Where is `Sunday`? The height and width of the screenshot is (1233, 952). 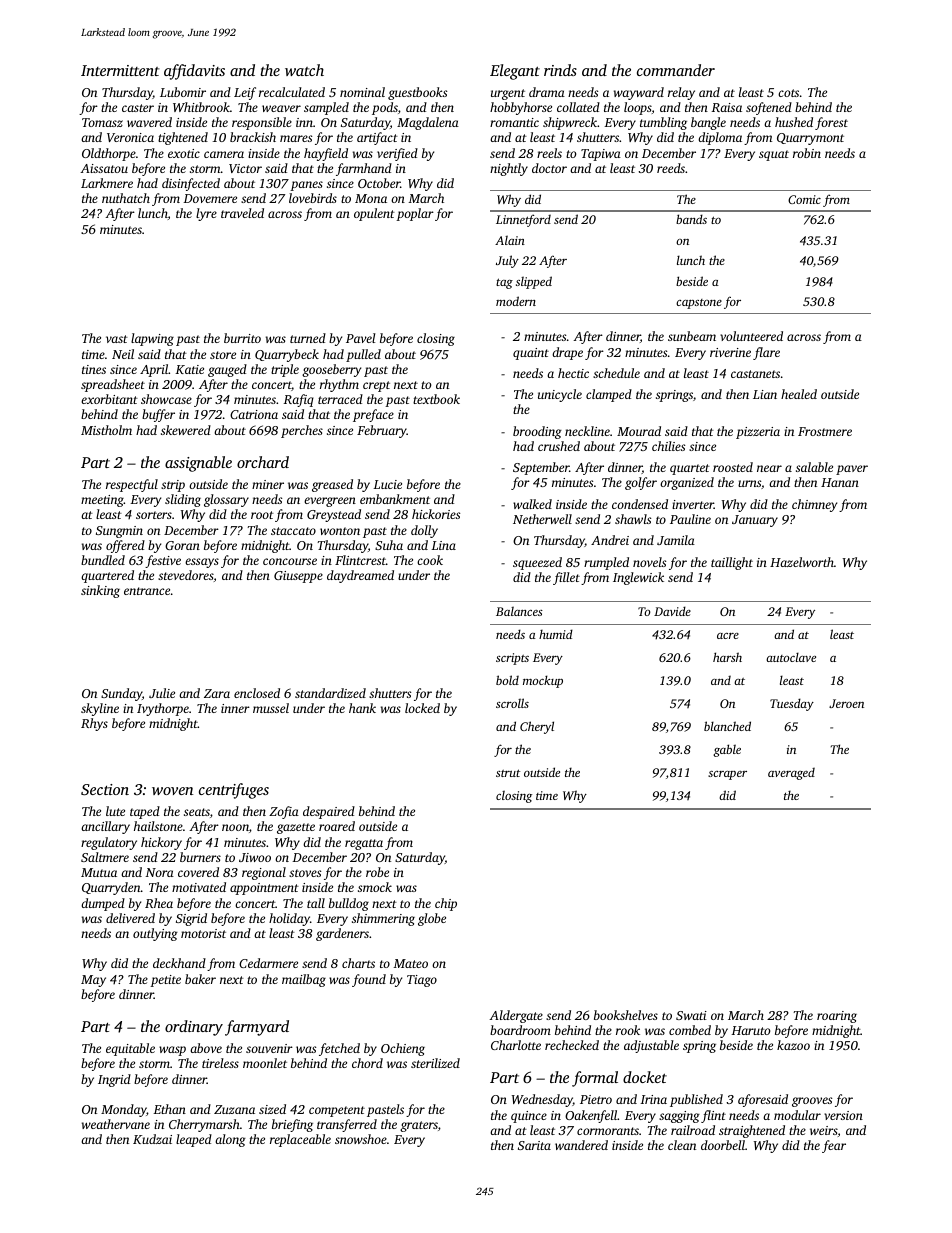 Sunday is located at coordinates (121, 694).
